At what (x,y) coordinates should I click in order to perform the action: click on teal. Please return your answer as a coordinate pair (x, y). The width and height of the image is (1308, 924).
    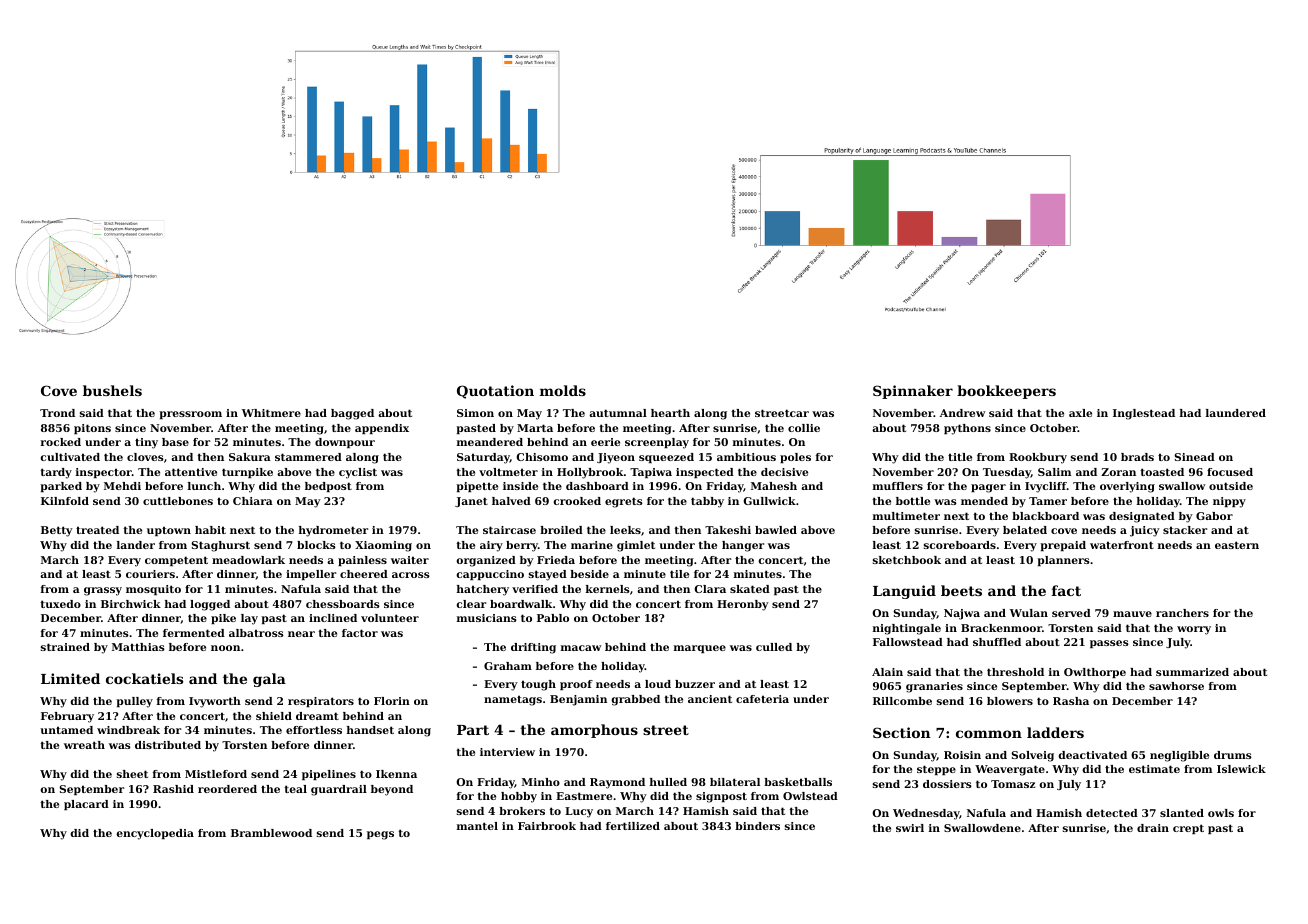
    Looking at the image, I should click on (295, 789).
